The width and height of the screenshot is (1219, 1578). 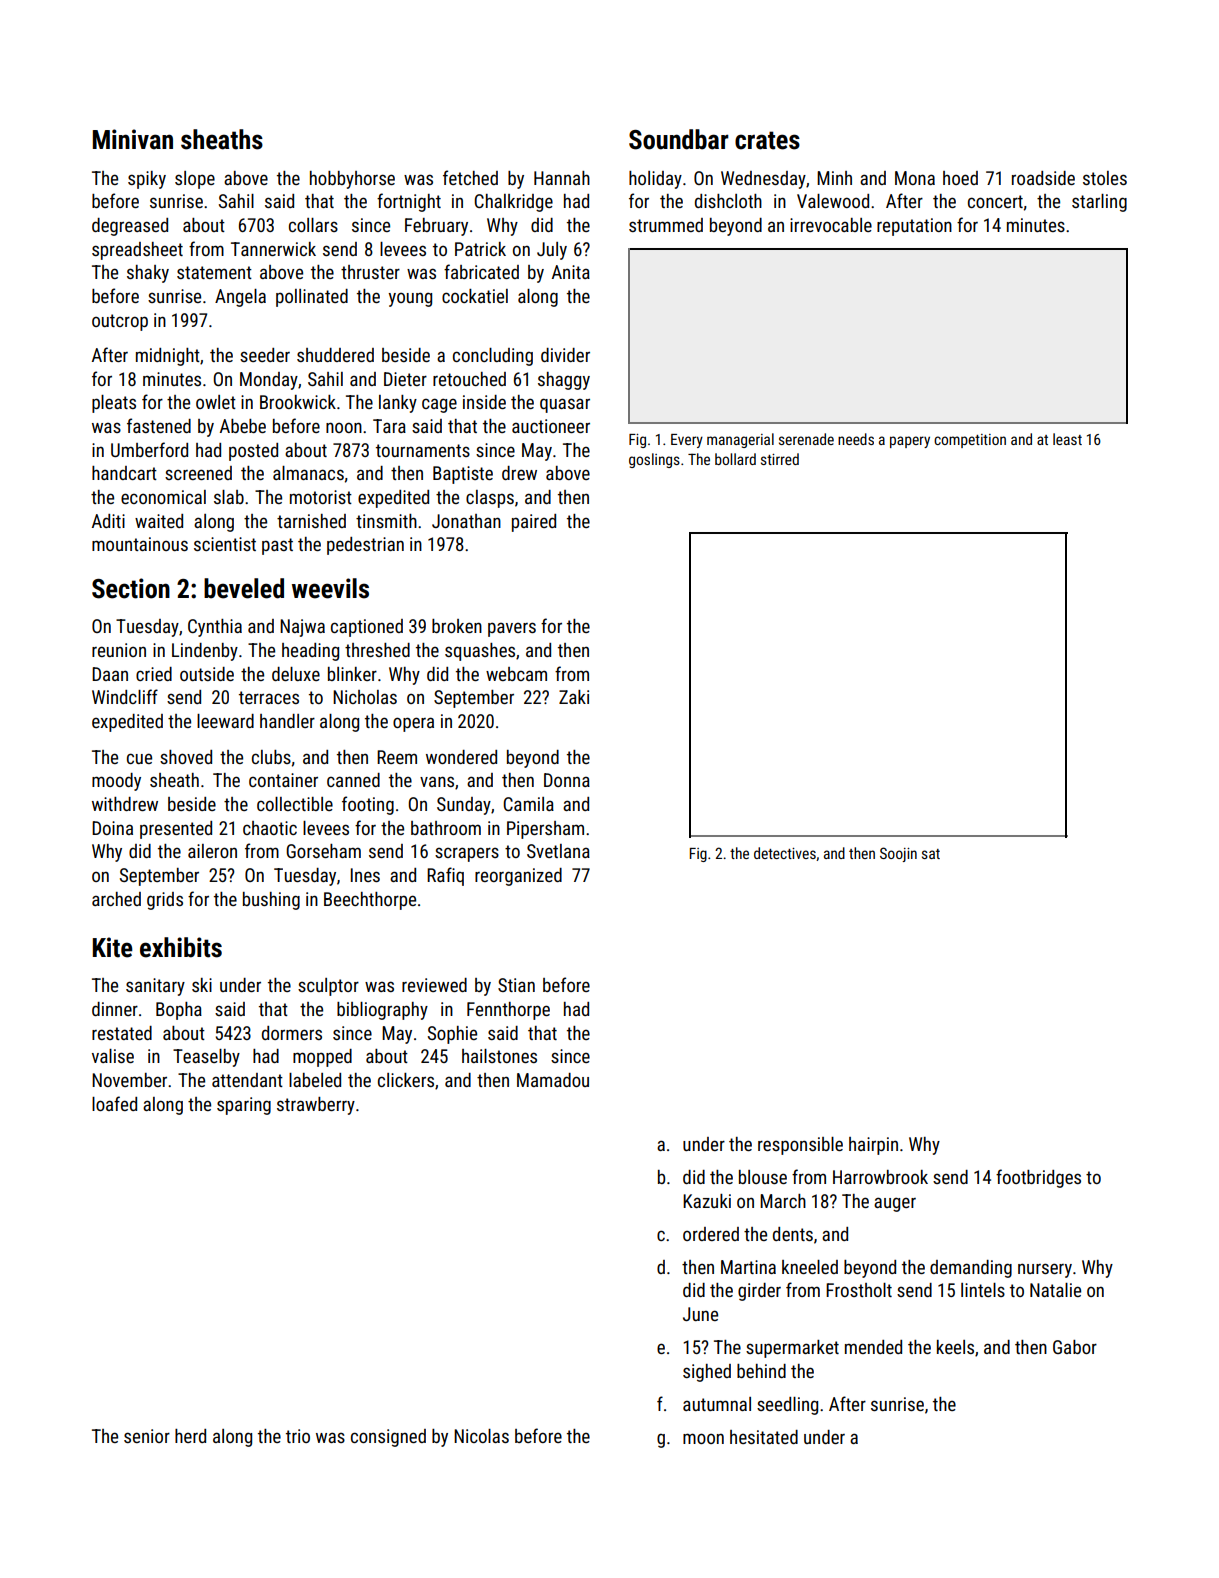 What do you see at coordinates (931, 854) in the screenshot?
I see `sat` at bounding box center [931, 854].
